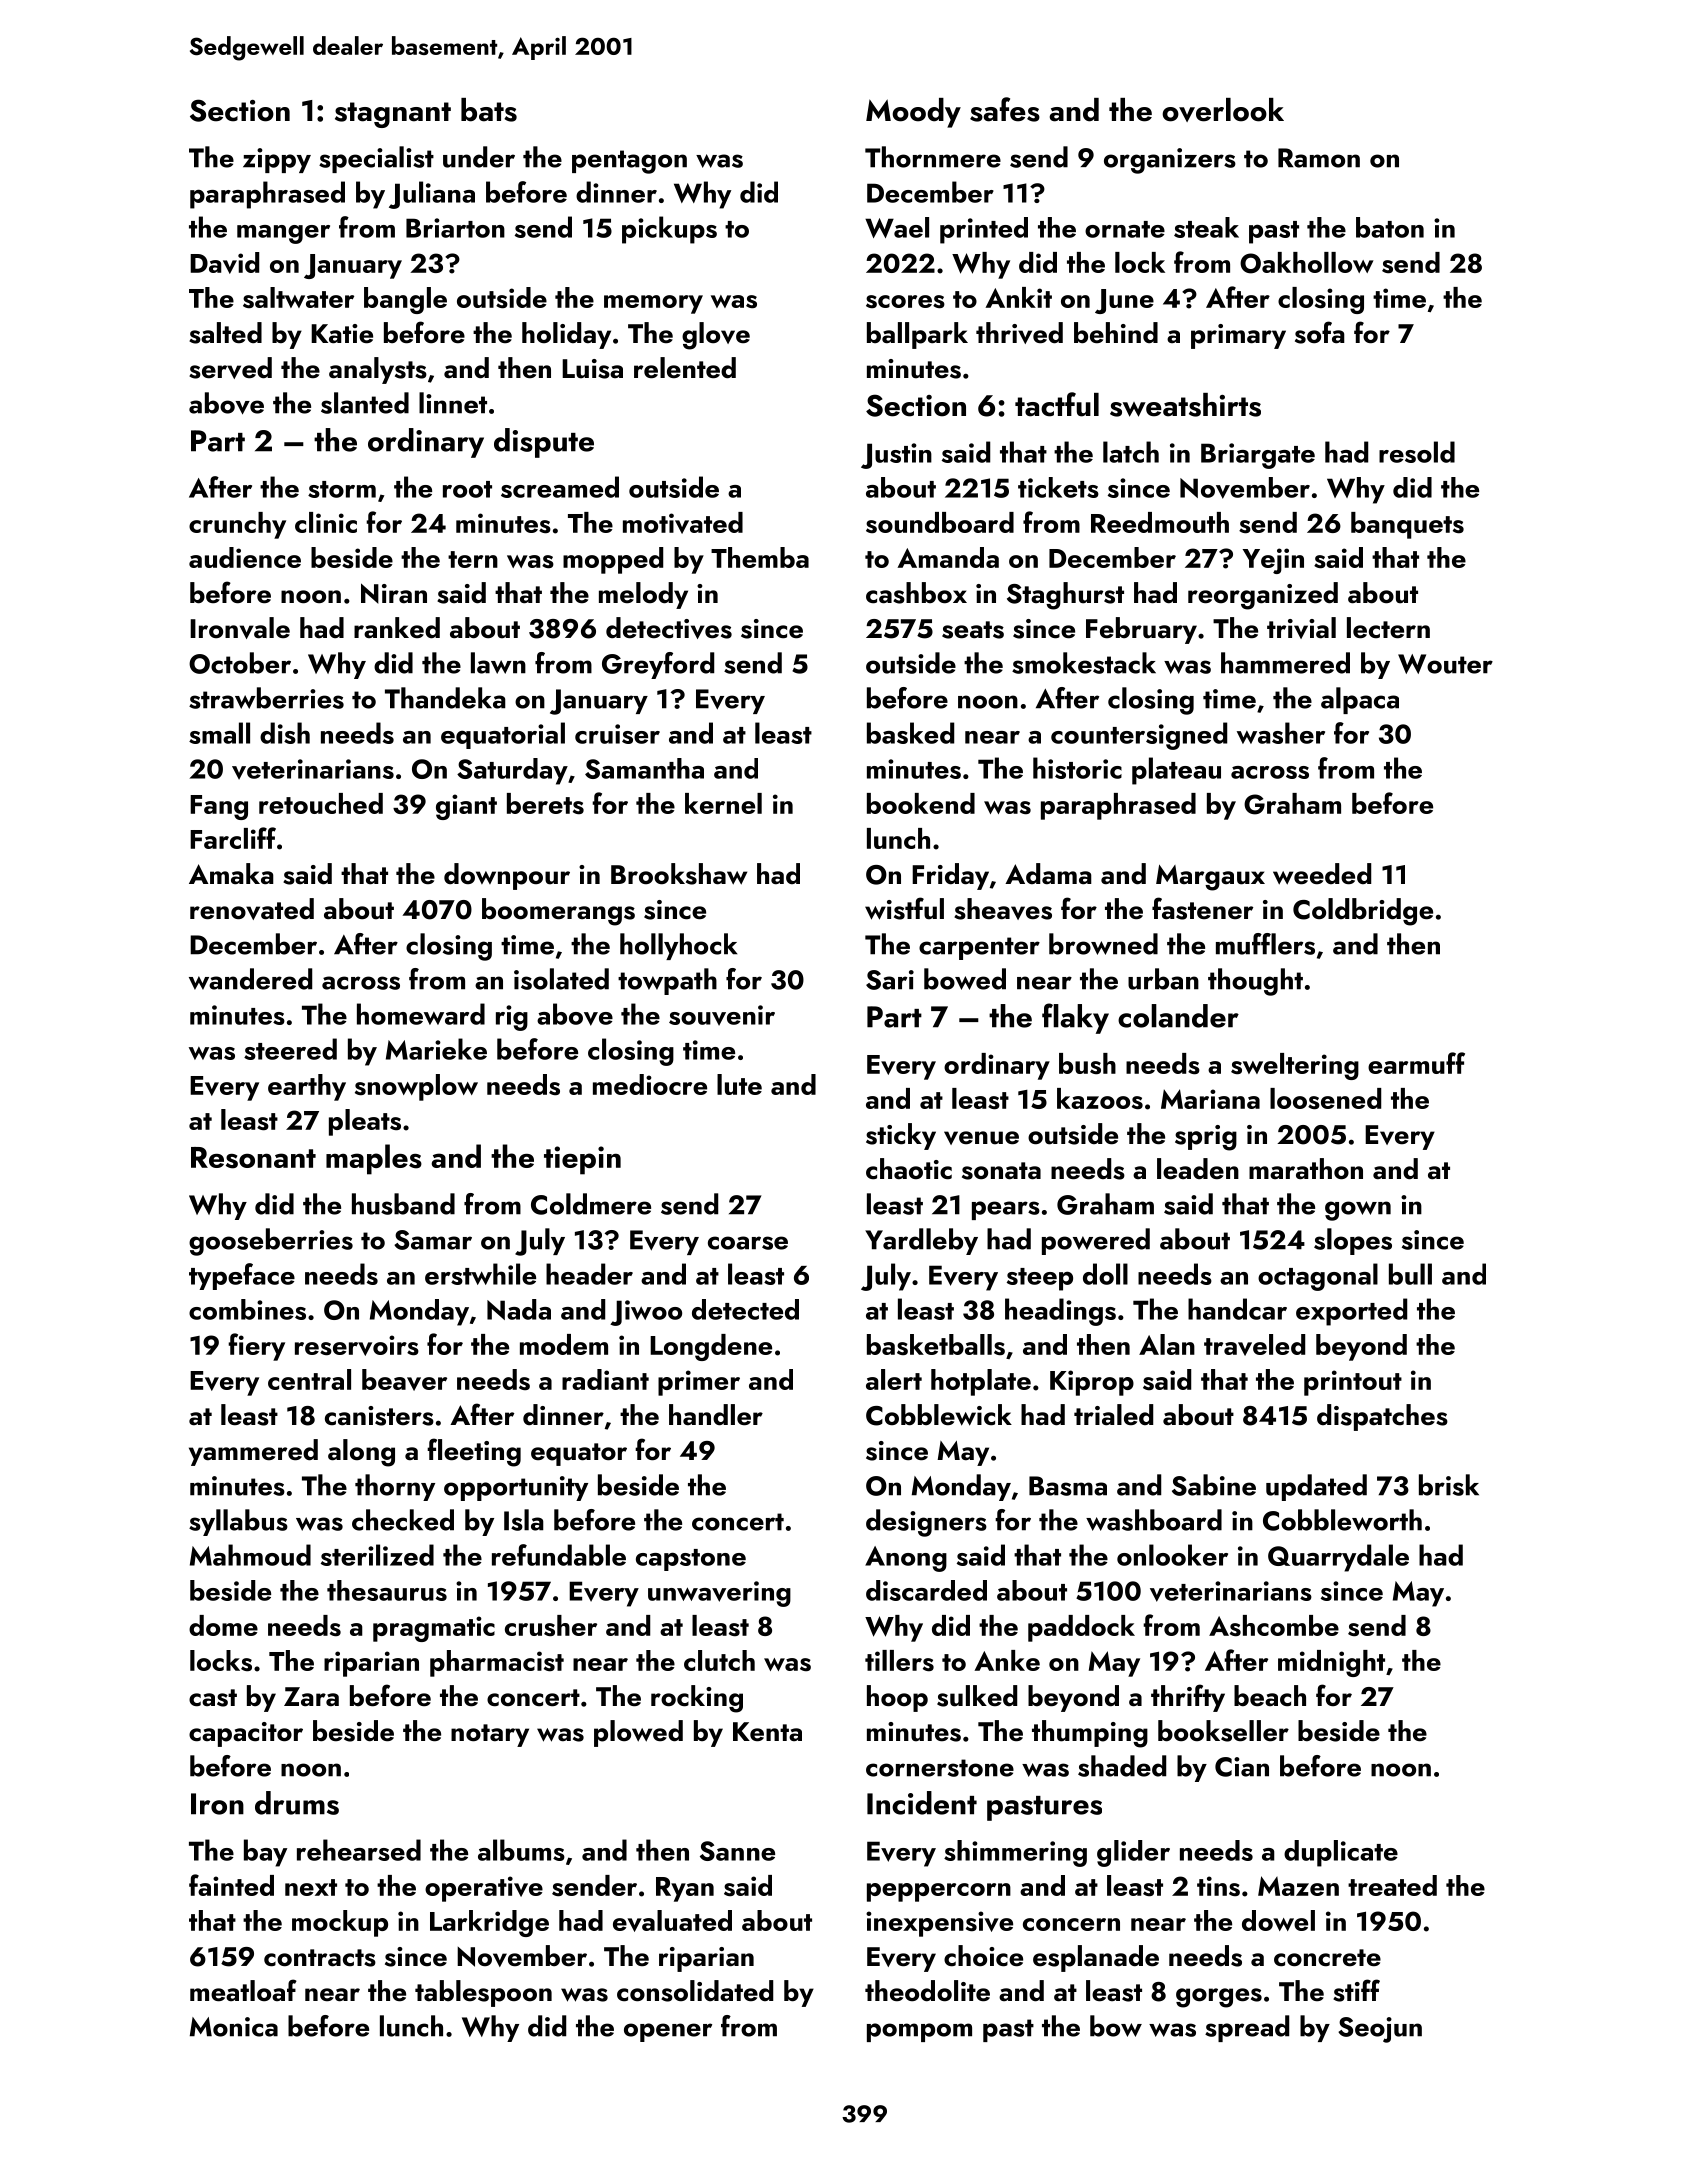 This document has height=2178, width=1683. I want to click on tablespoon, so click(483, 1993).
